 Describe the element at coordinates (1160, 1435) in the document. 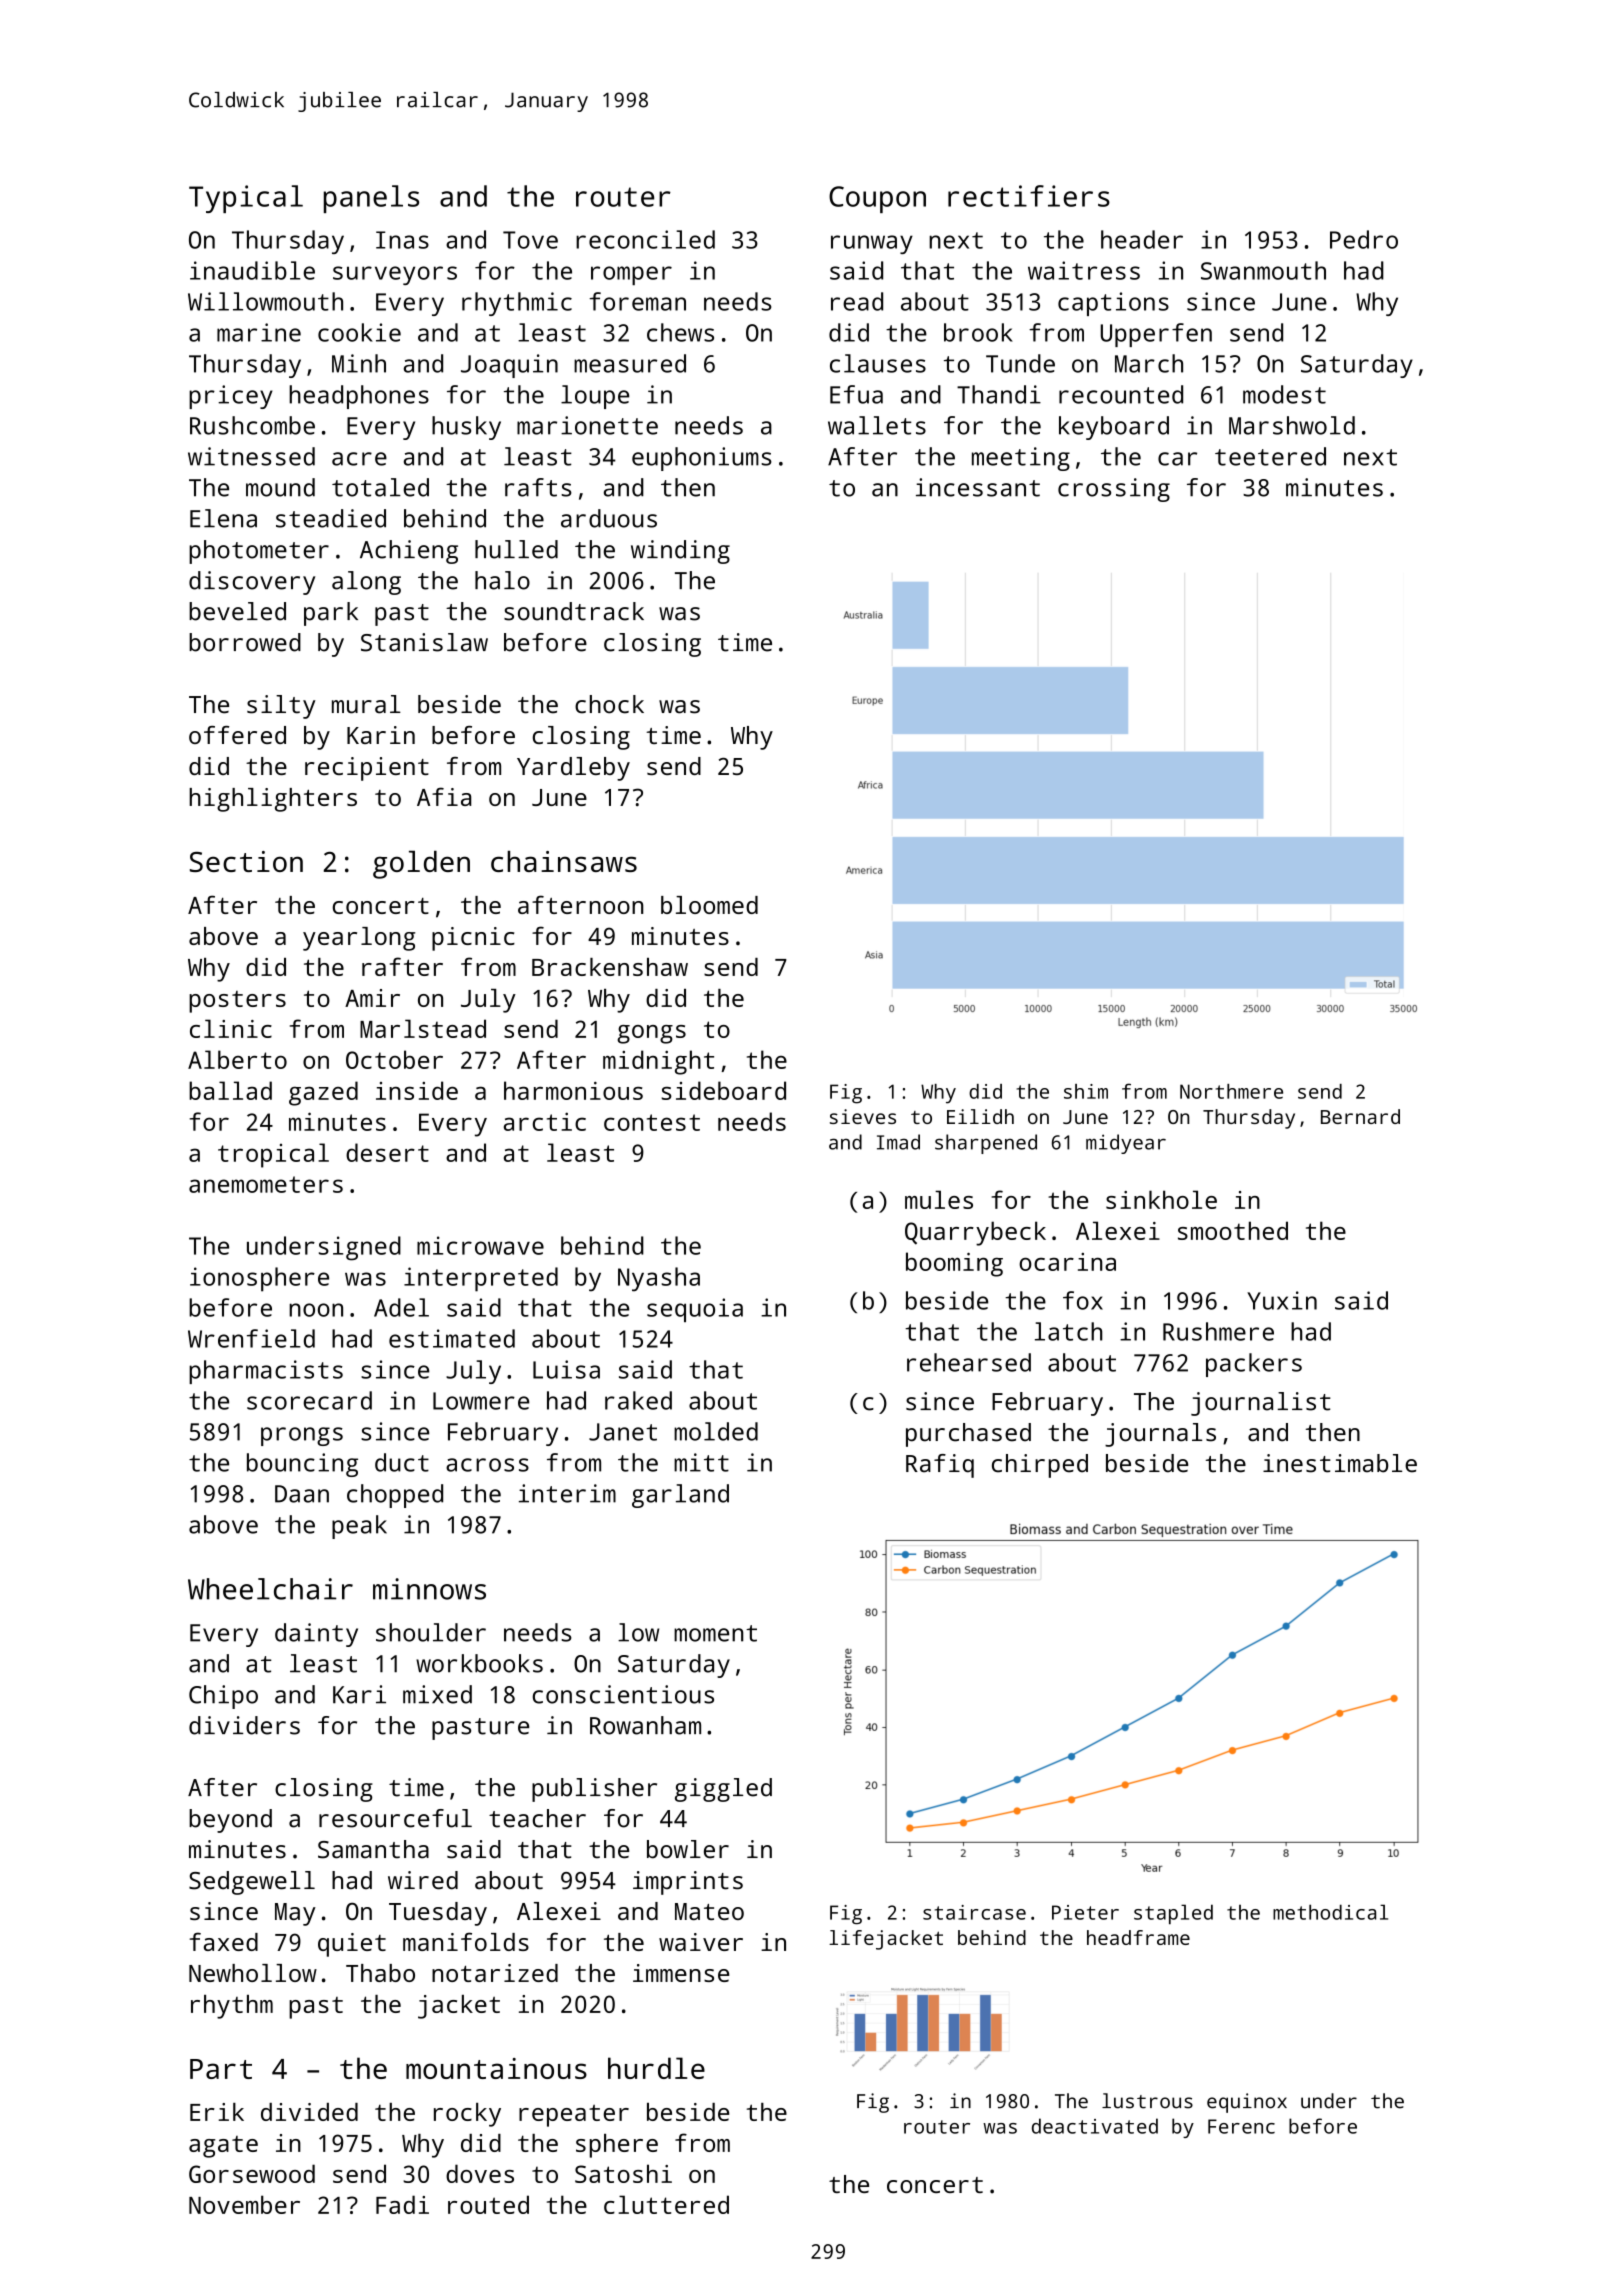

I see `journals` at that location.
